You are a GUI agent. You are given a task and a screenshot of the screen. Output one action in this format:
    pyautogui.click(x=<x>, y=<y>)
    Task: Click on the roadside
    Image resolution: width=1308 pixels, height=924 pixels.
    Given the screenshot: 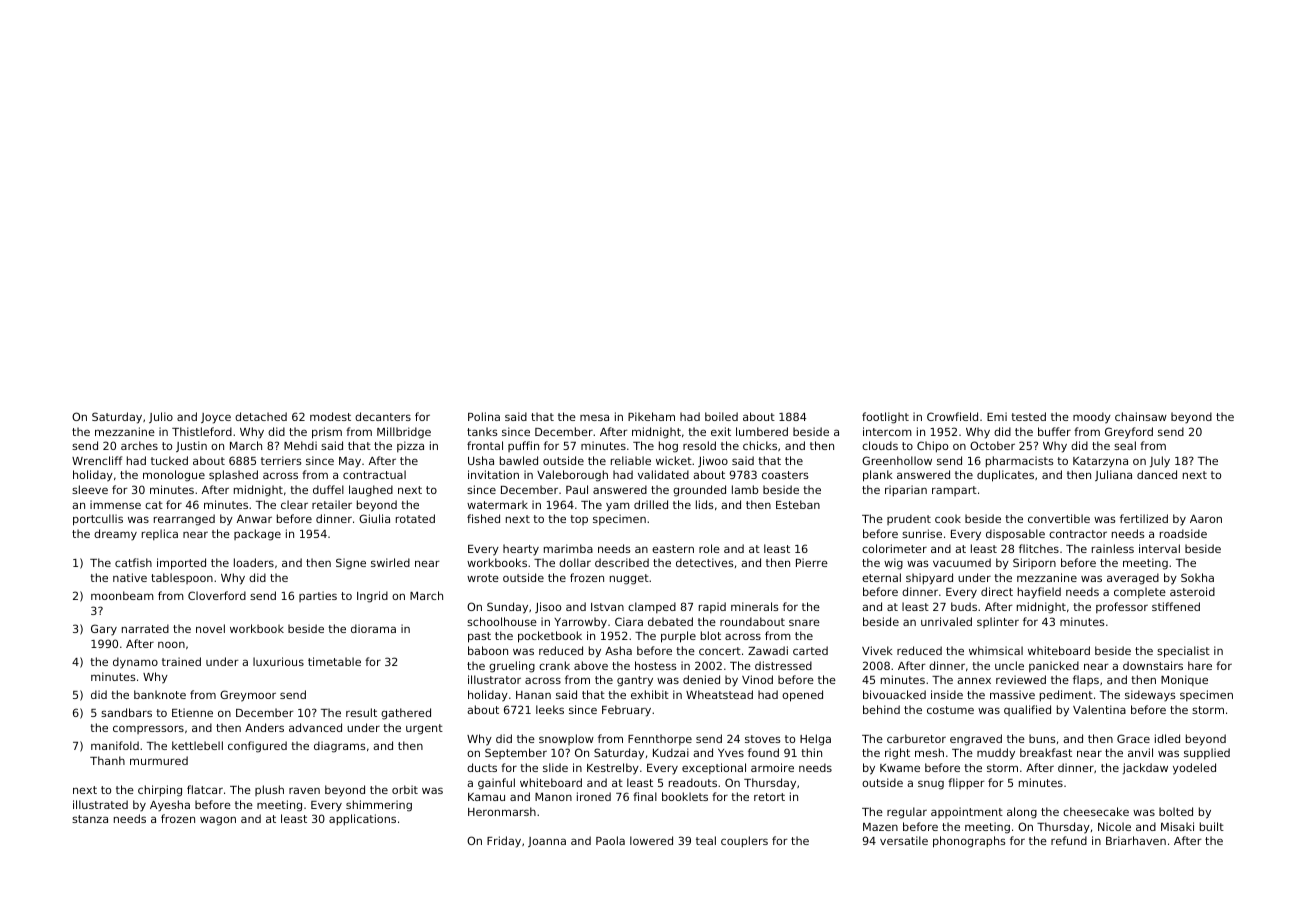 What is the action you would take?
    pyautogui.click(x=1183, y=533)
